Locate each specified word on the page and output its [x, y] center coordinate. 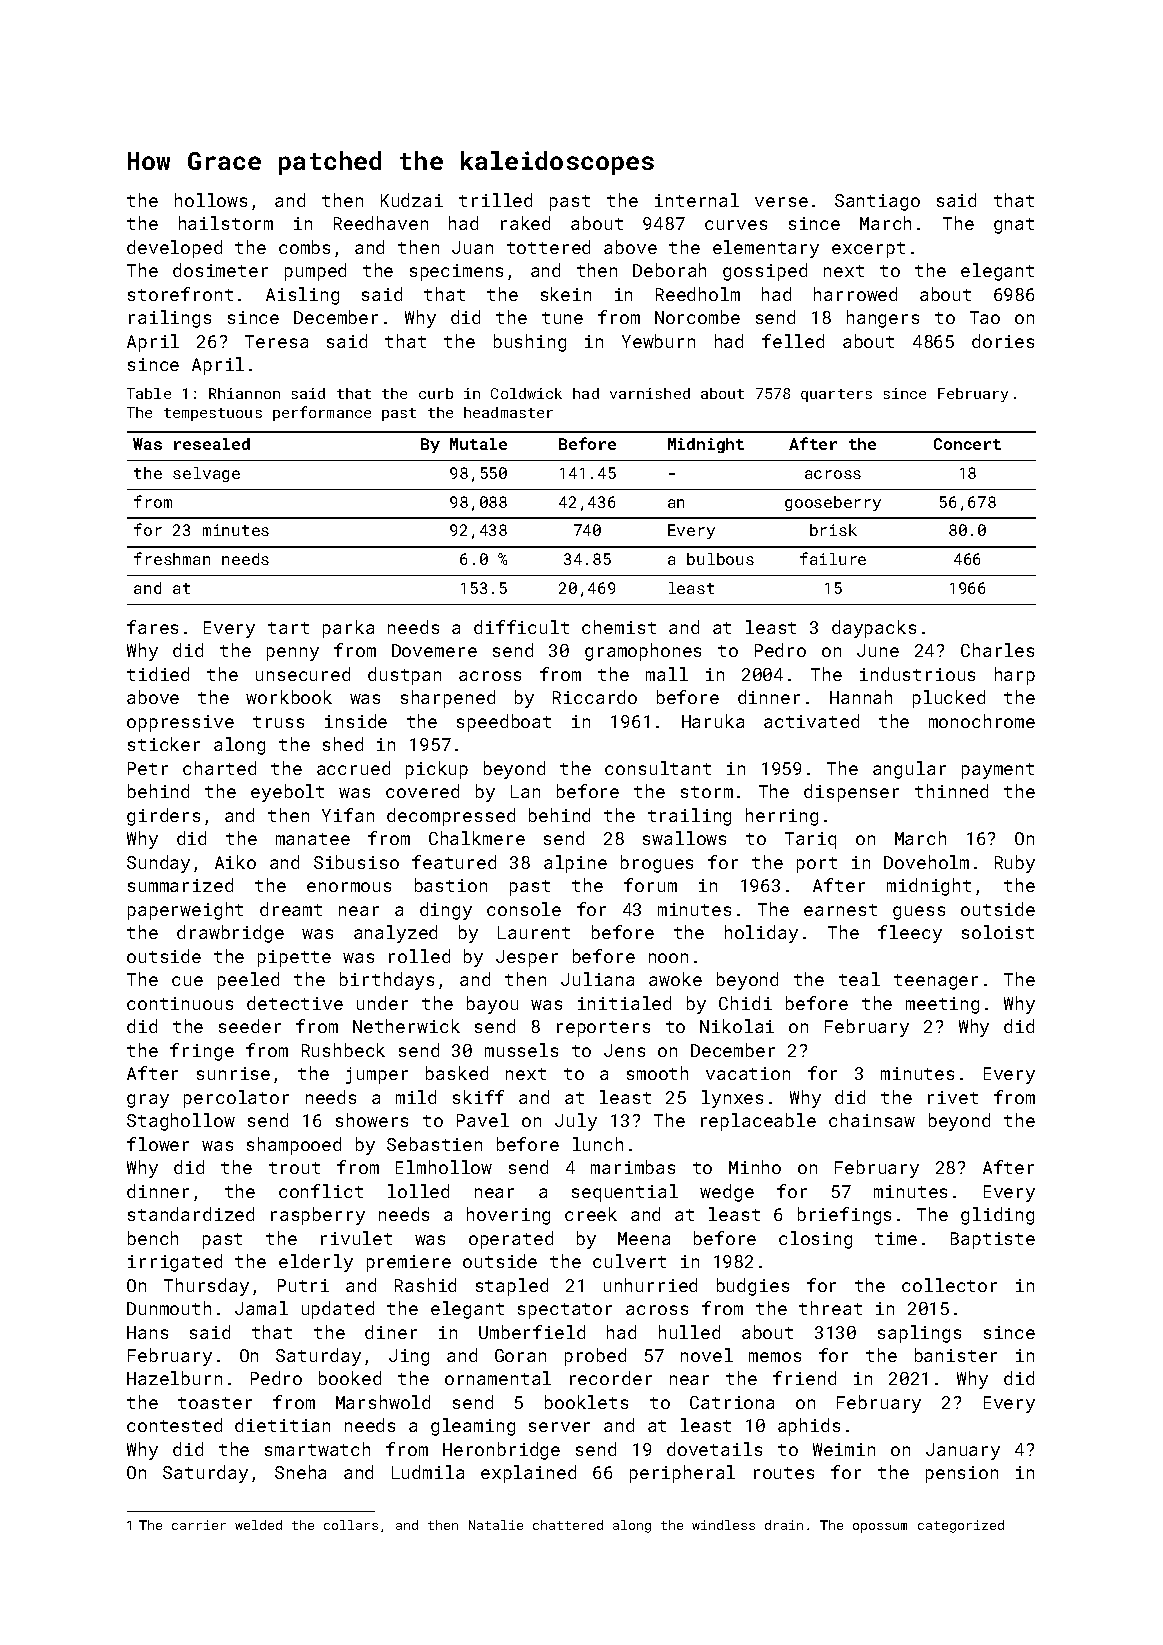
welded [258, 1525]
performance [322, 413]
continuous [180, 1003]
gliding [997, 1216]
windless [723, 1525]
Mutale [478, 444]
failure [833, 558]
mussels [521, 1050]
